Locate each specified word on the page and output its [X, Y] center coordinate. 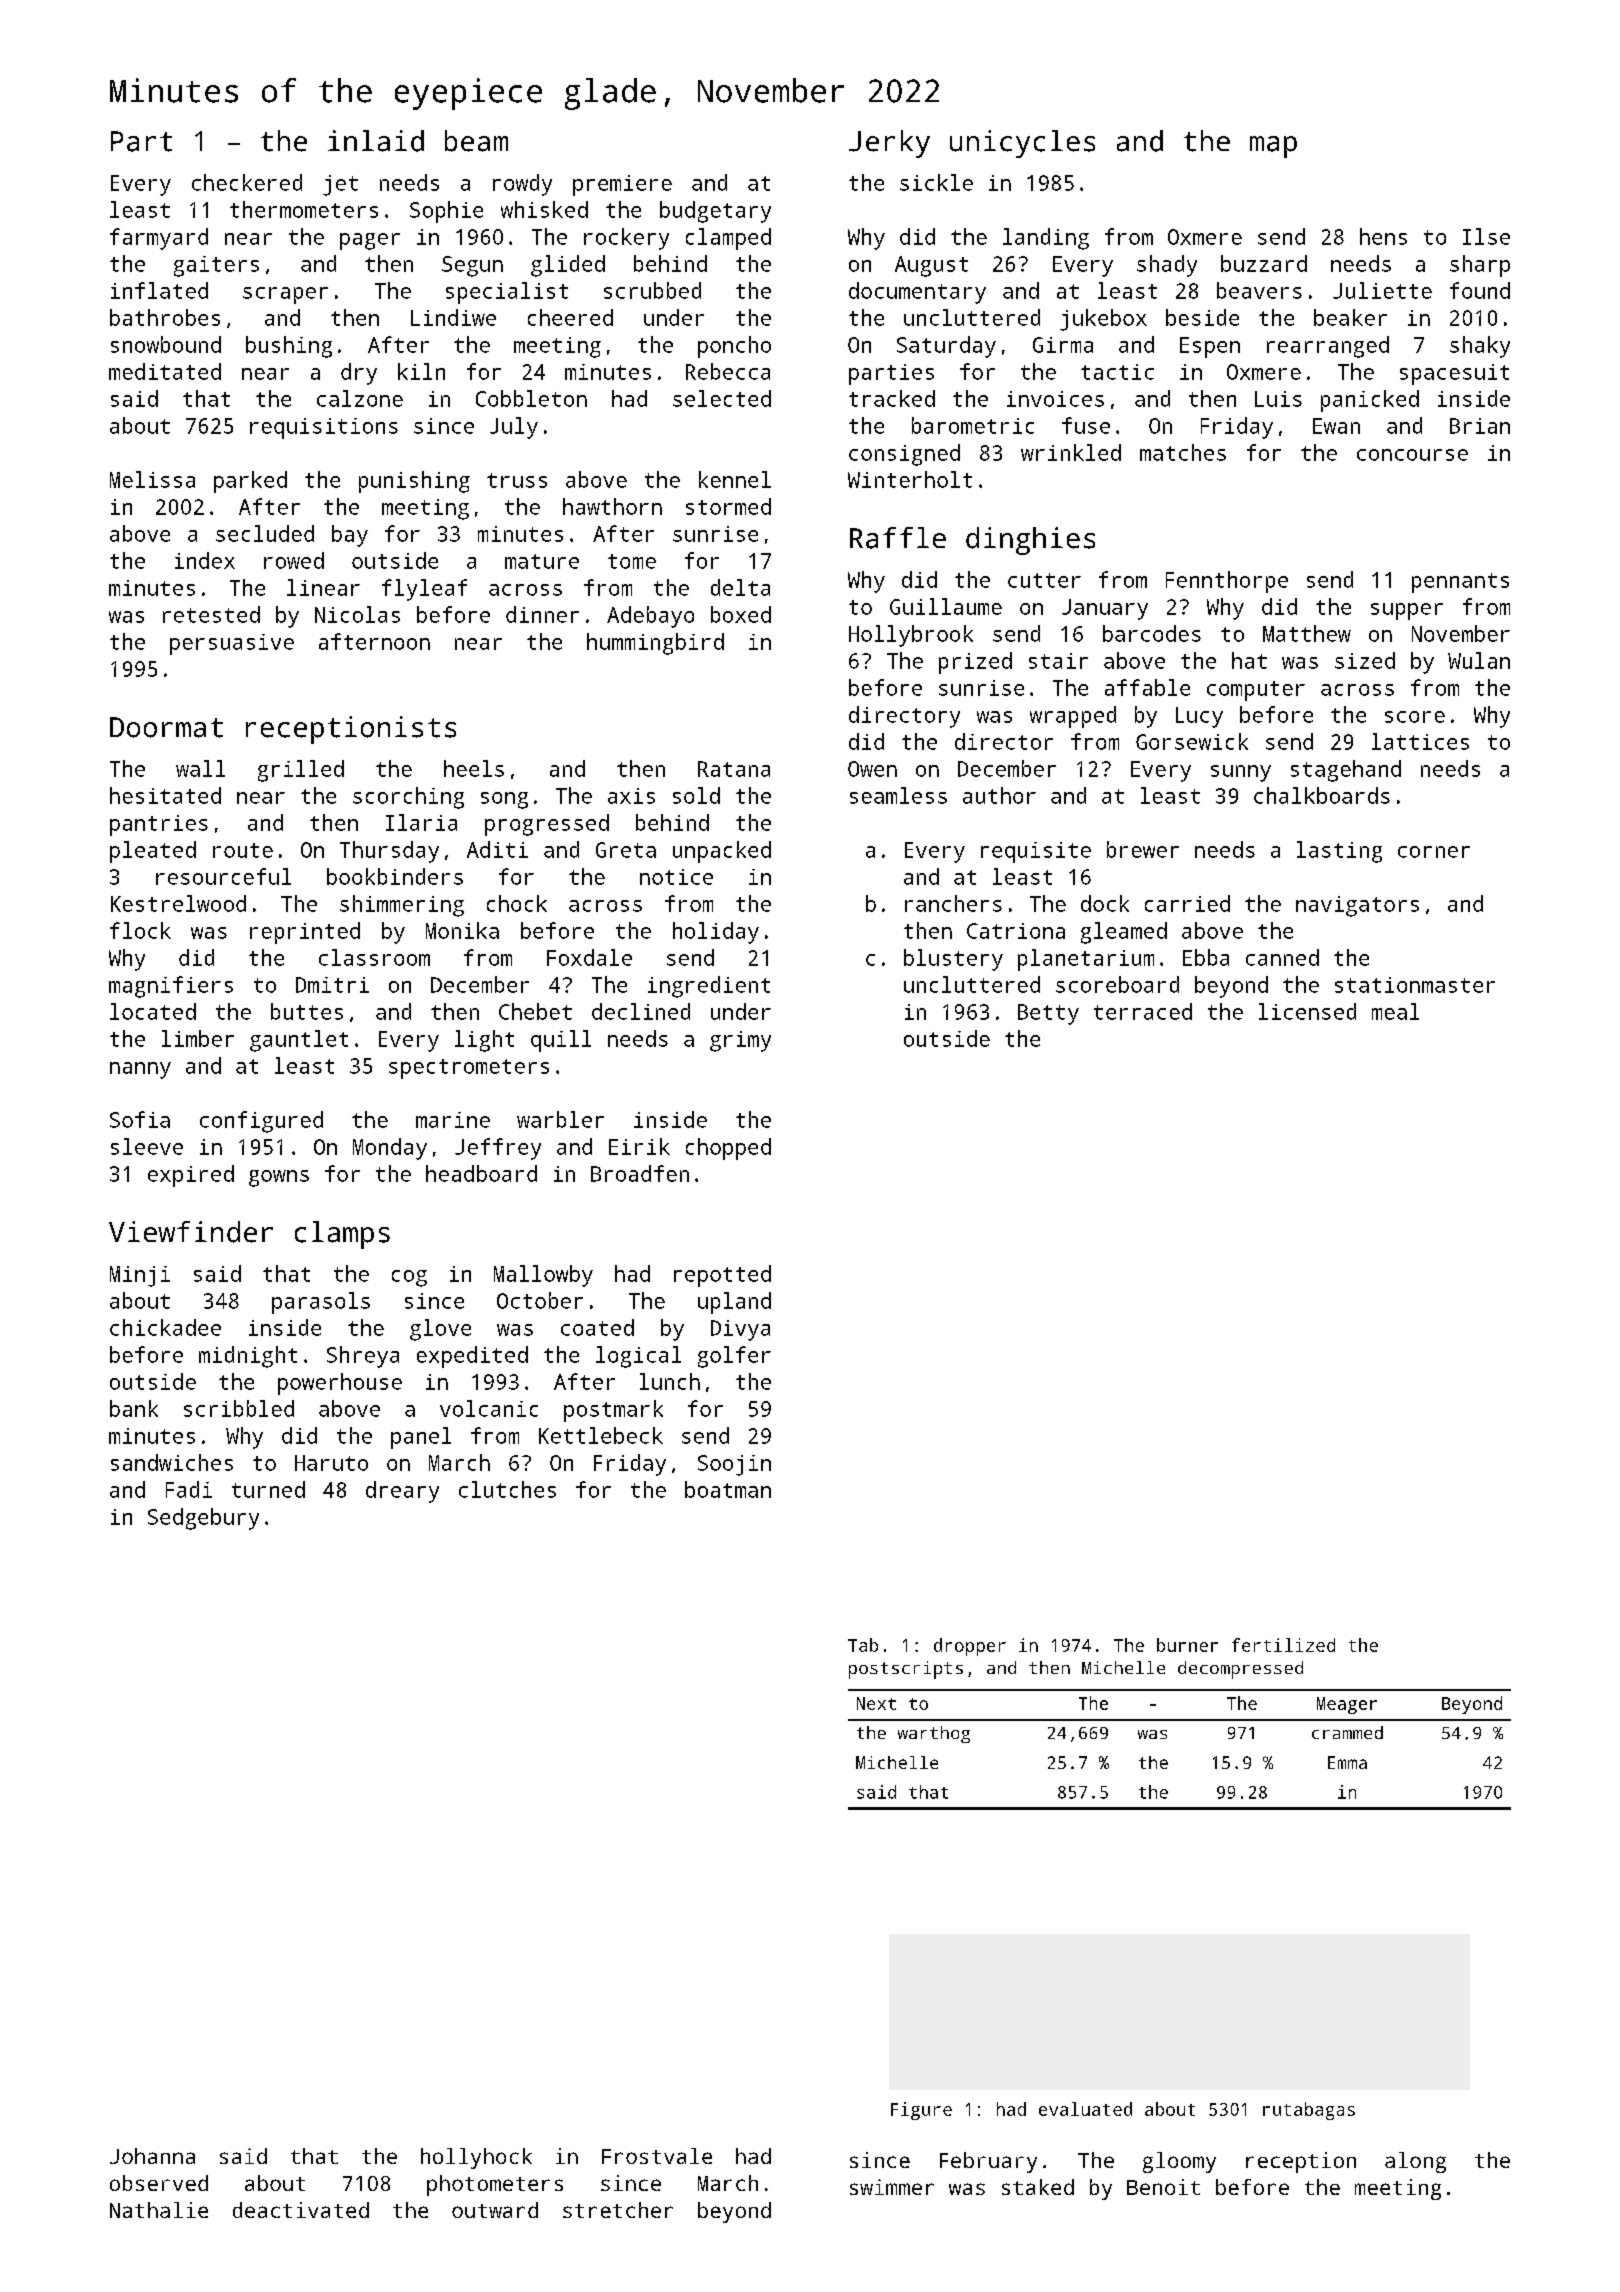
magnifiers [171, 987]
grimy [740, 1041]
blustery [953, 960]
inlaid [376, 141]
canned [1282, 957]
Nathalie [159, 2210]
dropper [970, 1647]
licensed [1307, 1011]
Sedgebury [203, 1519]
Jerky [889, 144]
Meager [1347, 1705]
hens [1383, 236]
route [243, 850]
